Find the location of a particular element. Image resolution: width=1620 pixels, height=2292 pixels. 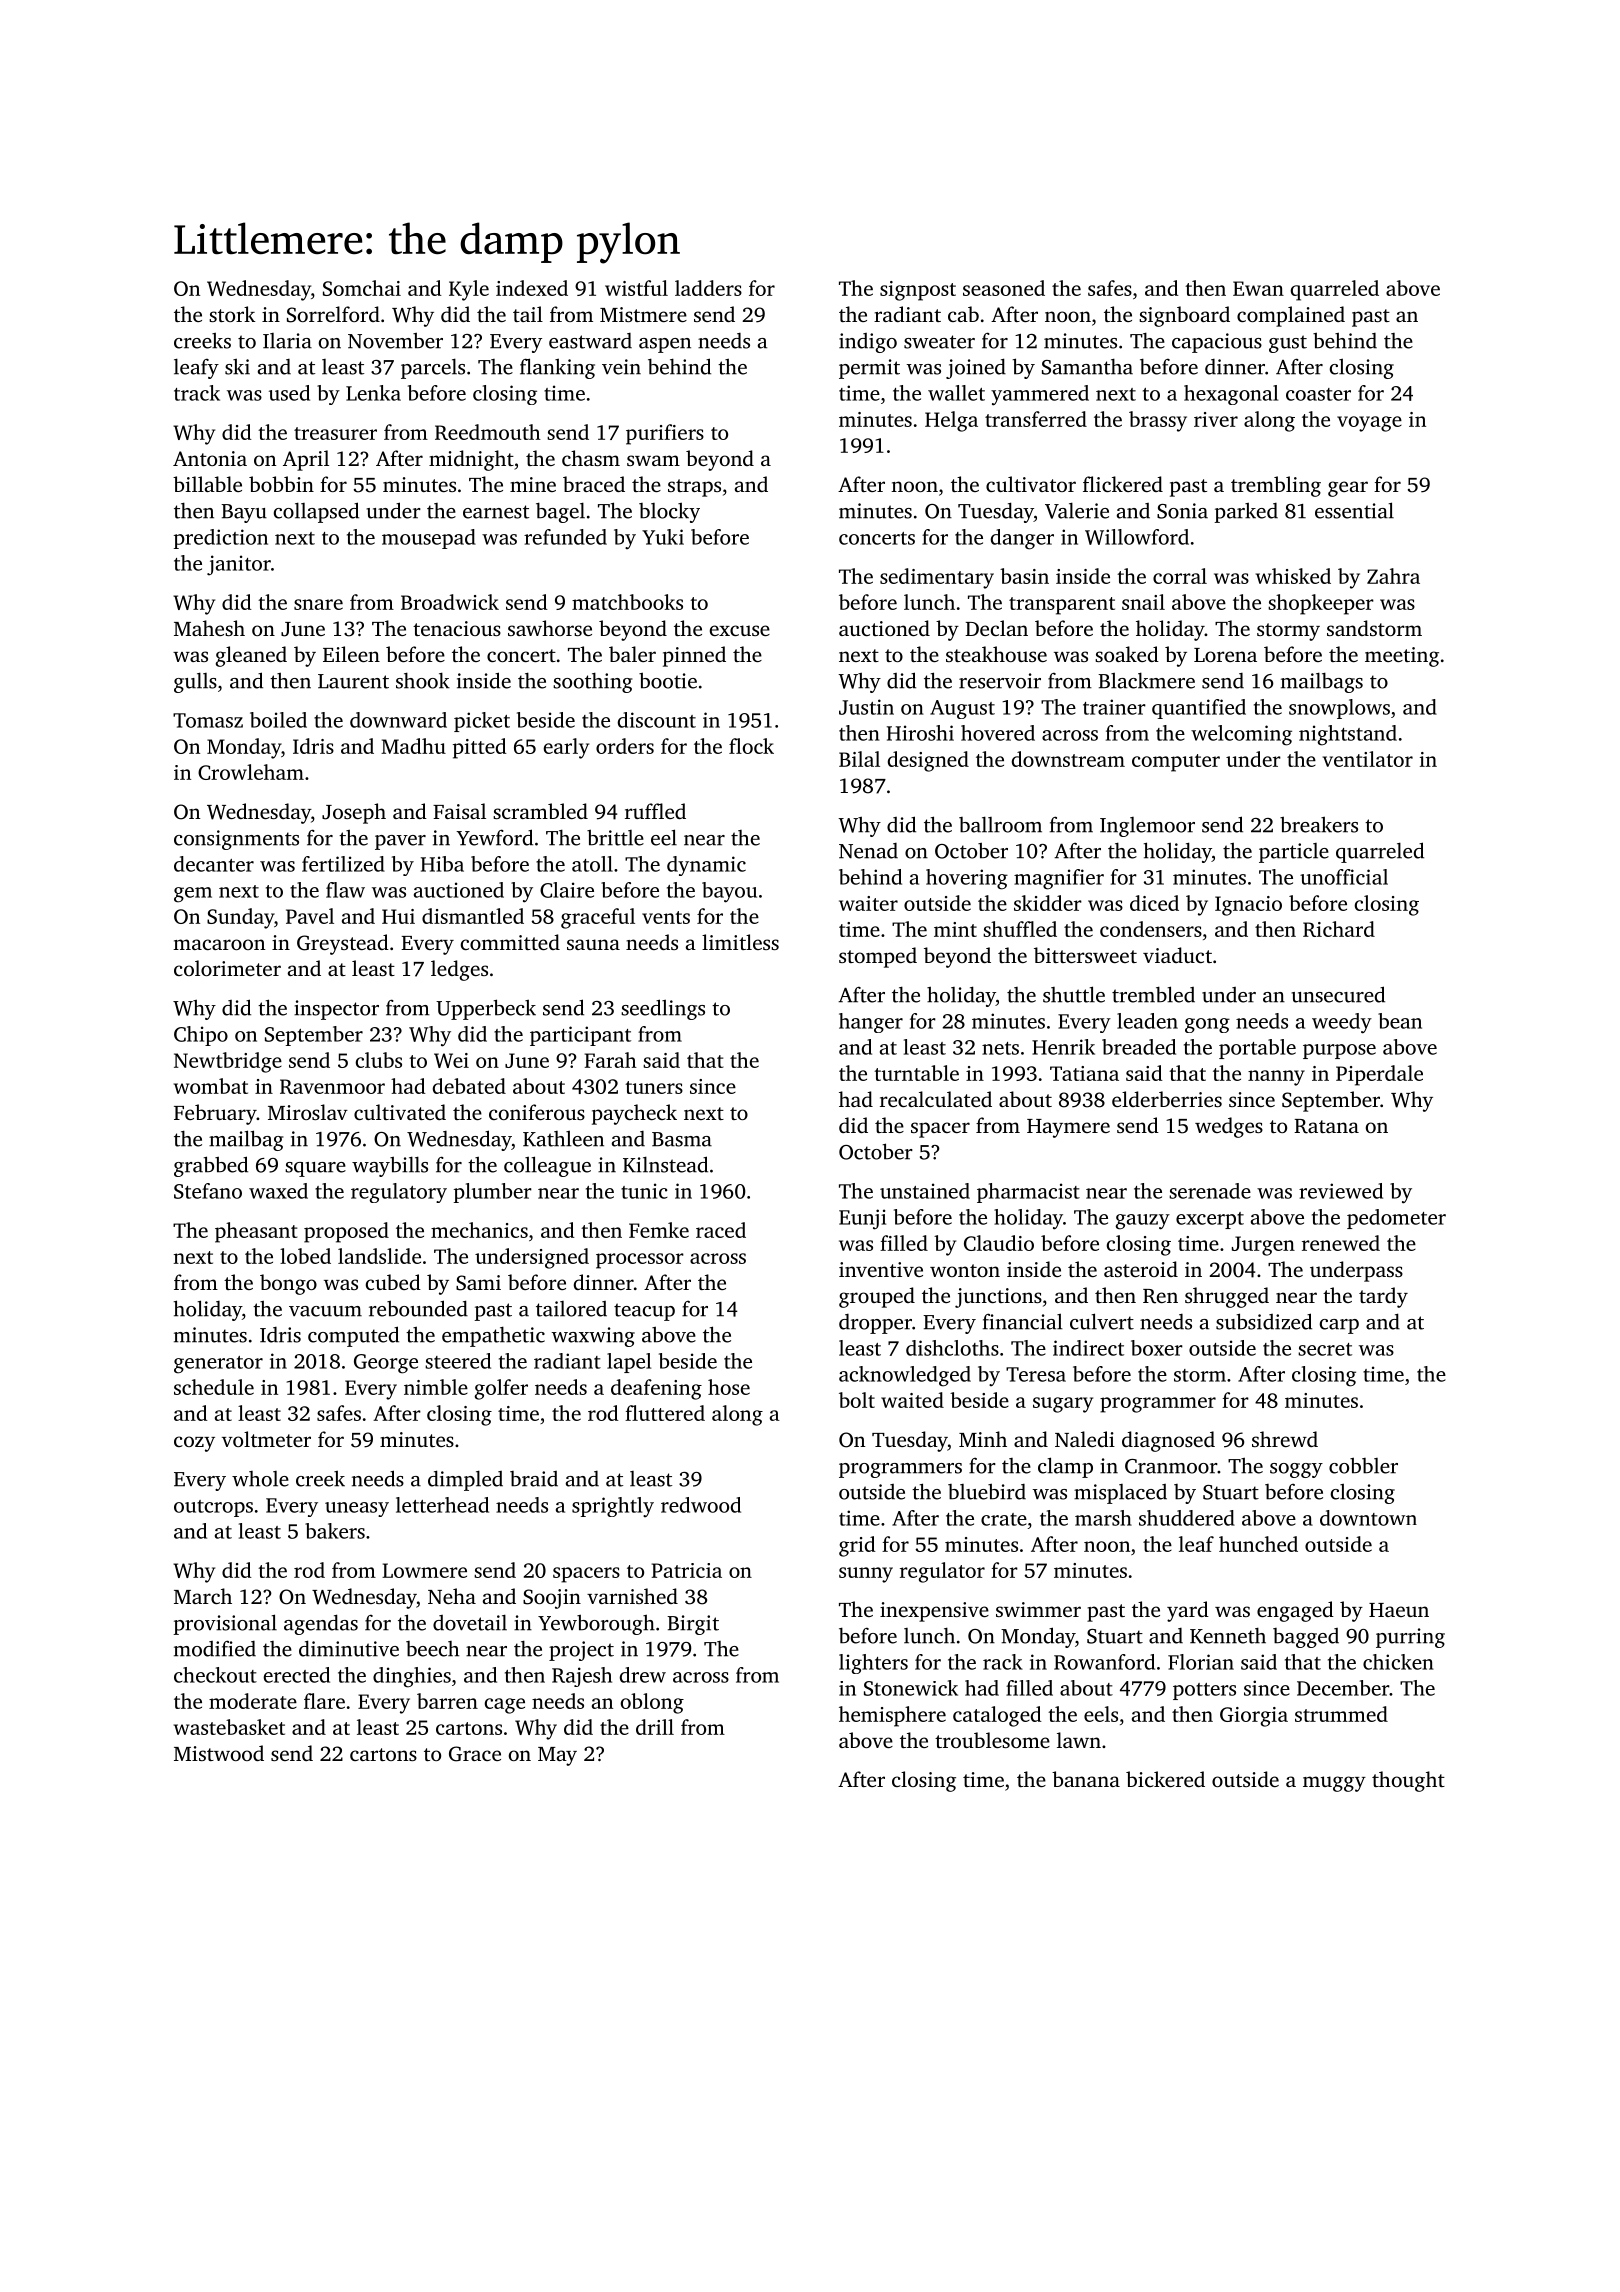

Femke is located at coordinates (659, 1230).
